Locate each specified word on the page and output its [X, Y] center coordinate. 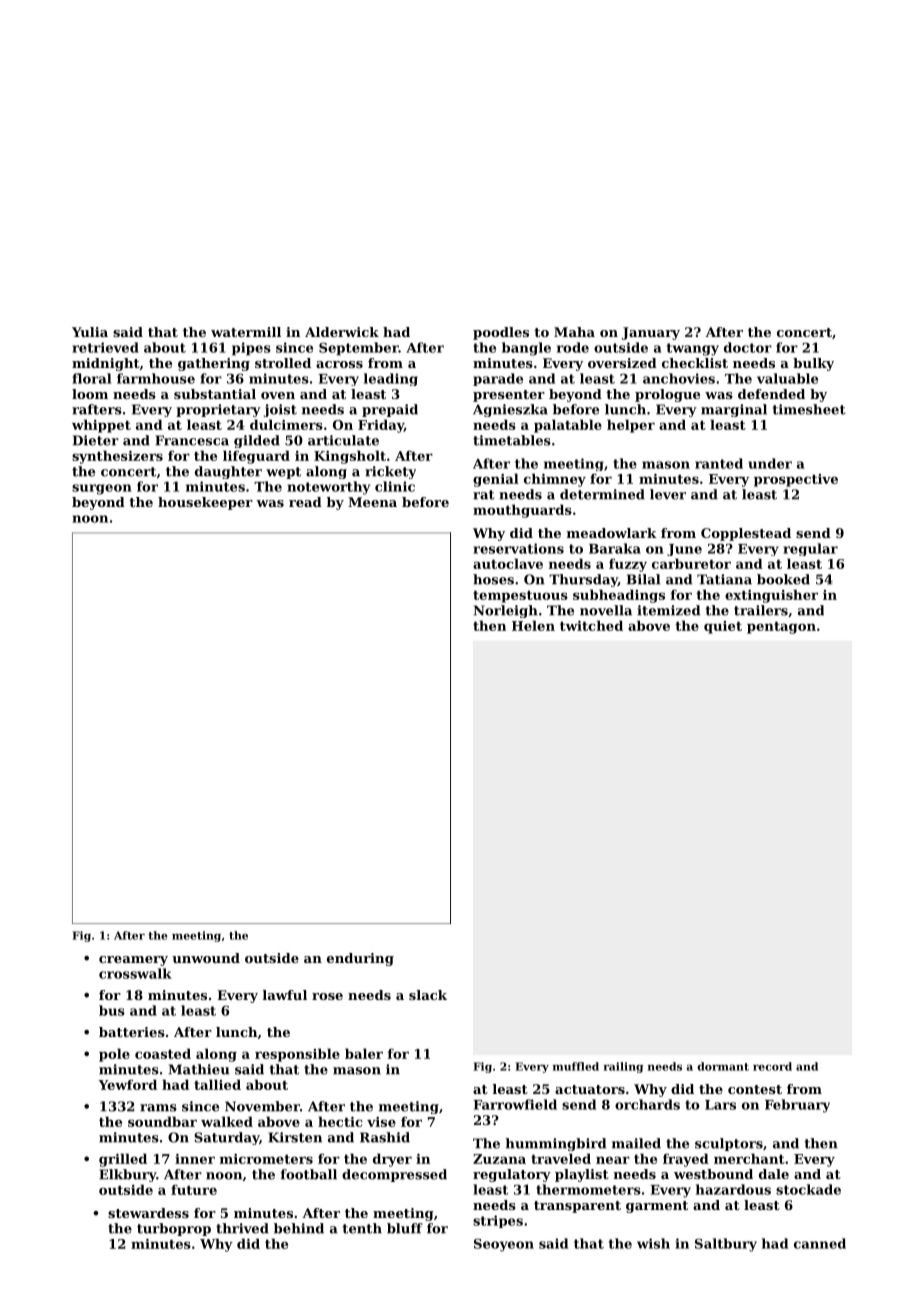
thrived [242, 1228]
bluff [405, 1228]
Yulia [90, 332]
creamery [133, 961]
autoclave [508, 563]
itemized [668, 610]
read [305, 502]
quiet [723, 627]
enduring [360, 959]
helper [631, 426]
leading [391, 379]
